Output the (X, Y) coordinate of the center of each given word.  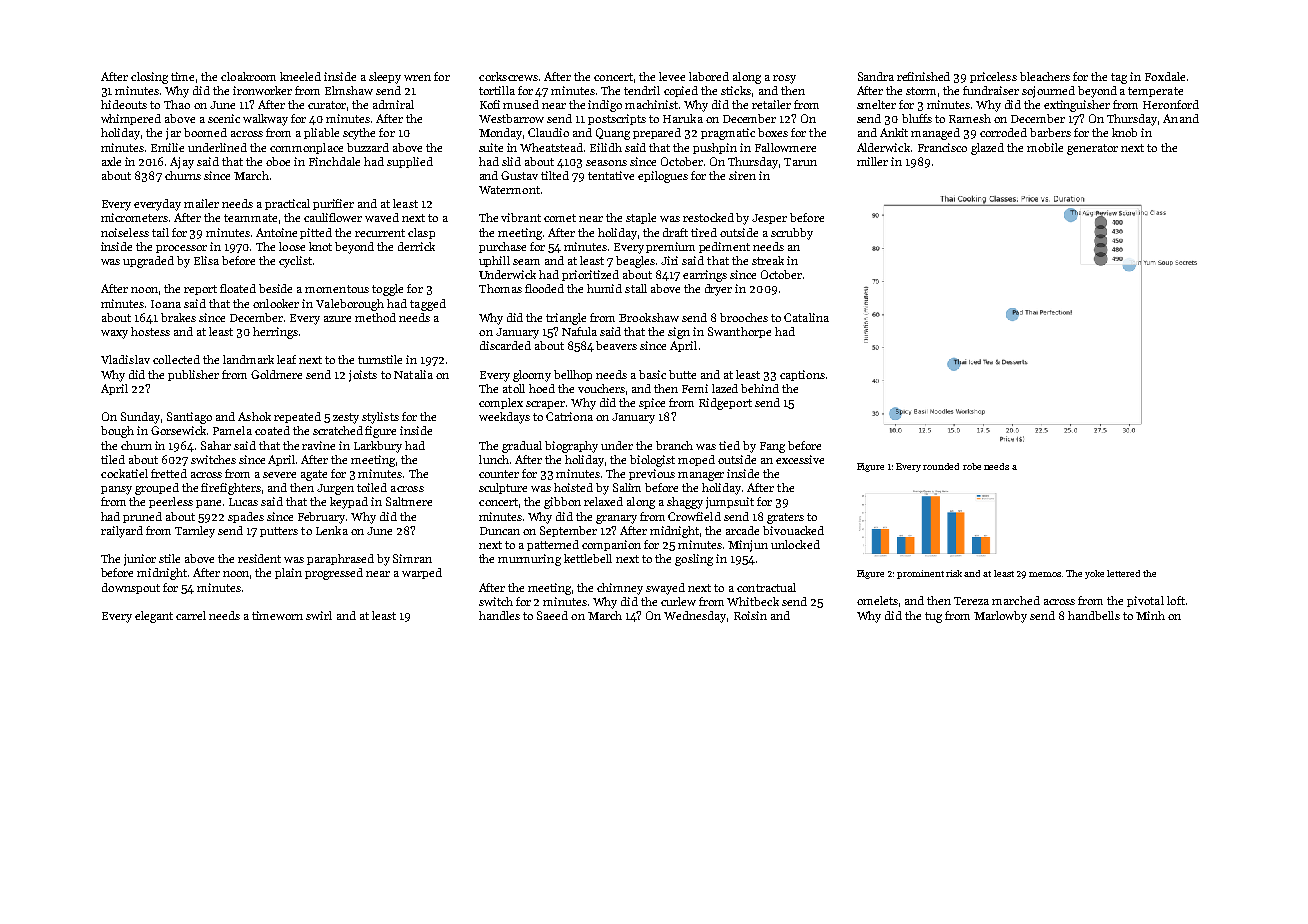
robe (972, 466)
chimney (620, 589)
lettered (1123, 573)
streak (768, 260)
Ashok (254, 416)
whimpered (131, 119)
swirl (319, 615)
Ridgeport (725, 404)
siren (742, 175)
